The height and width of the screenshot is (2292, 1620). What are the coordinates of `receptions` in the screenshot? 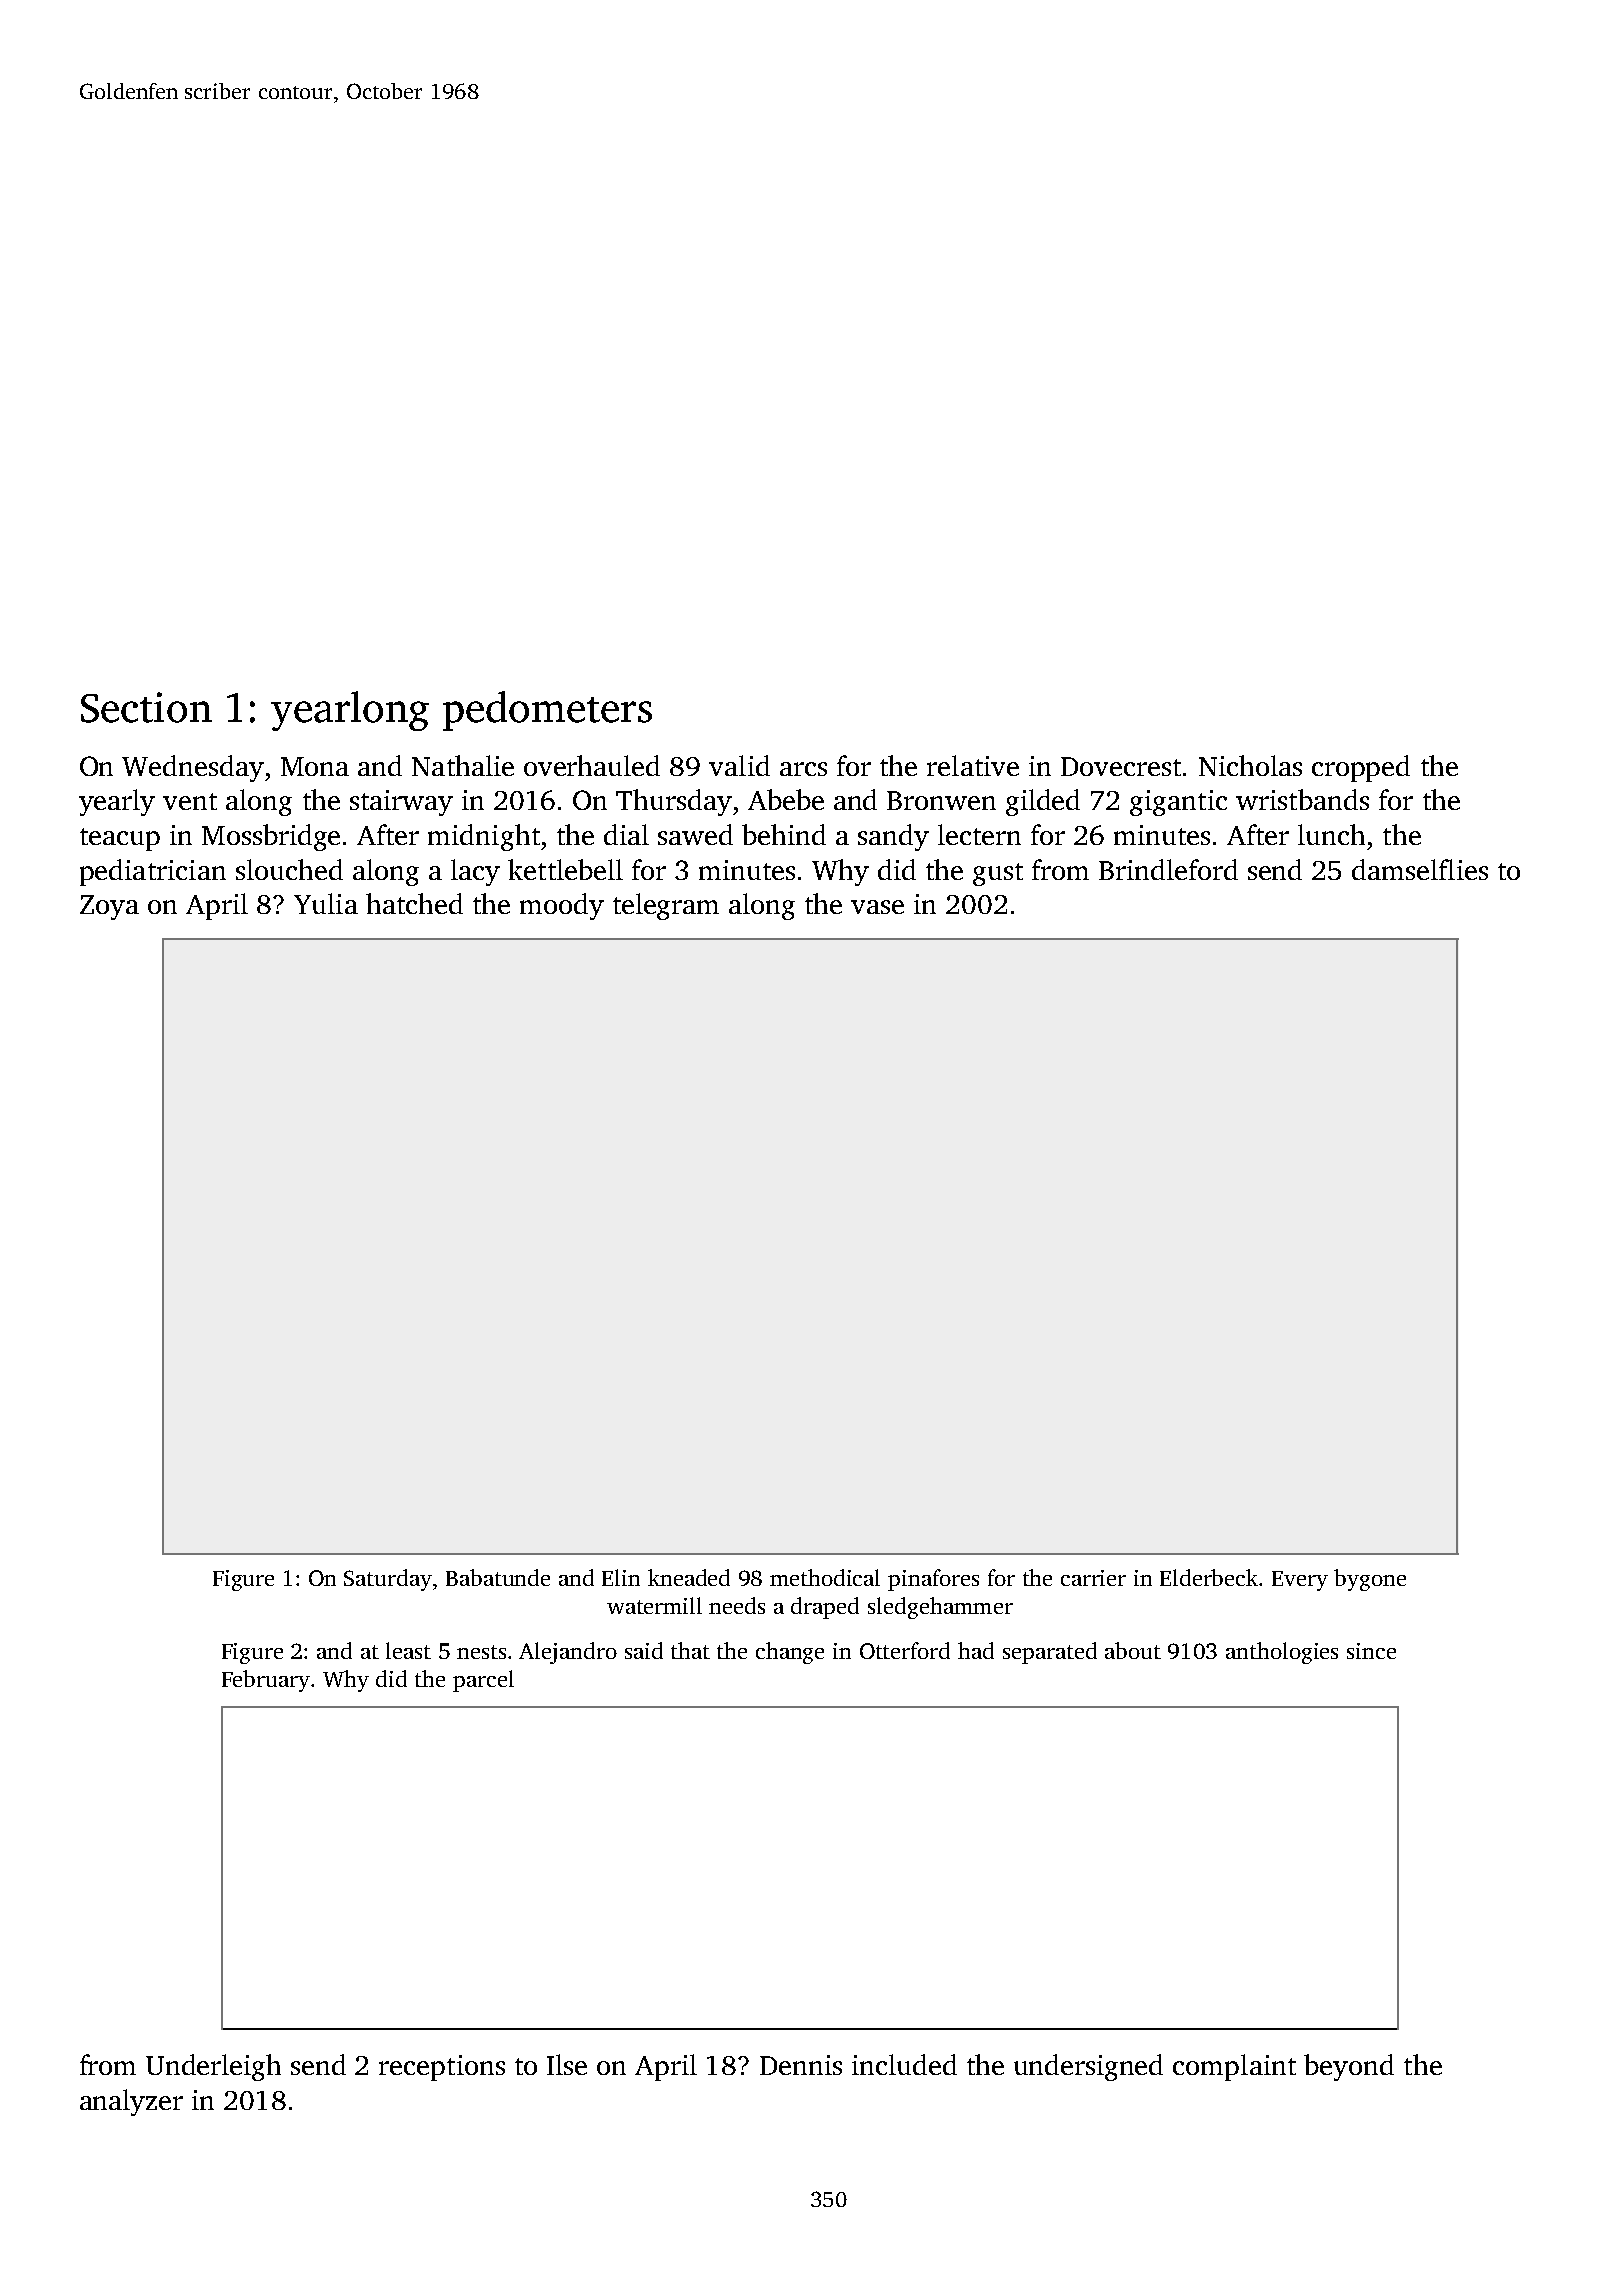 It's located at (442, 2068).
